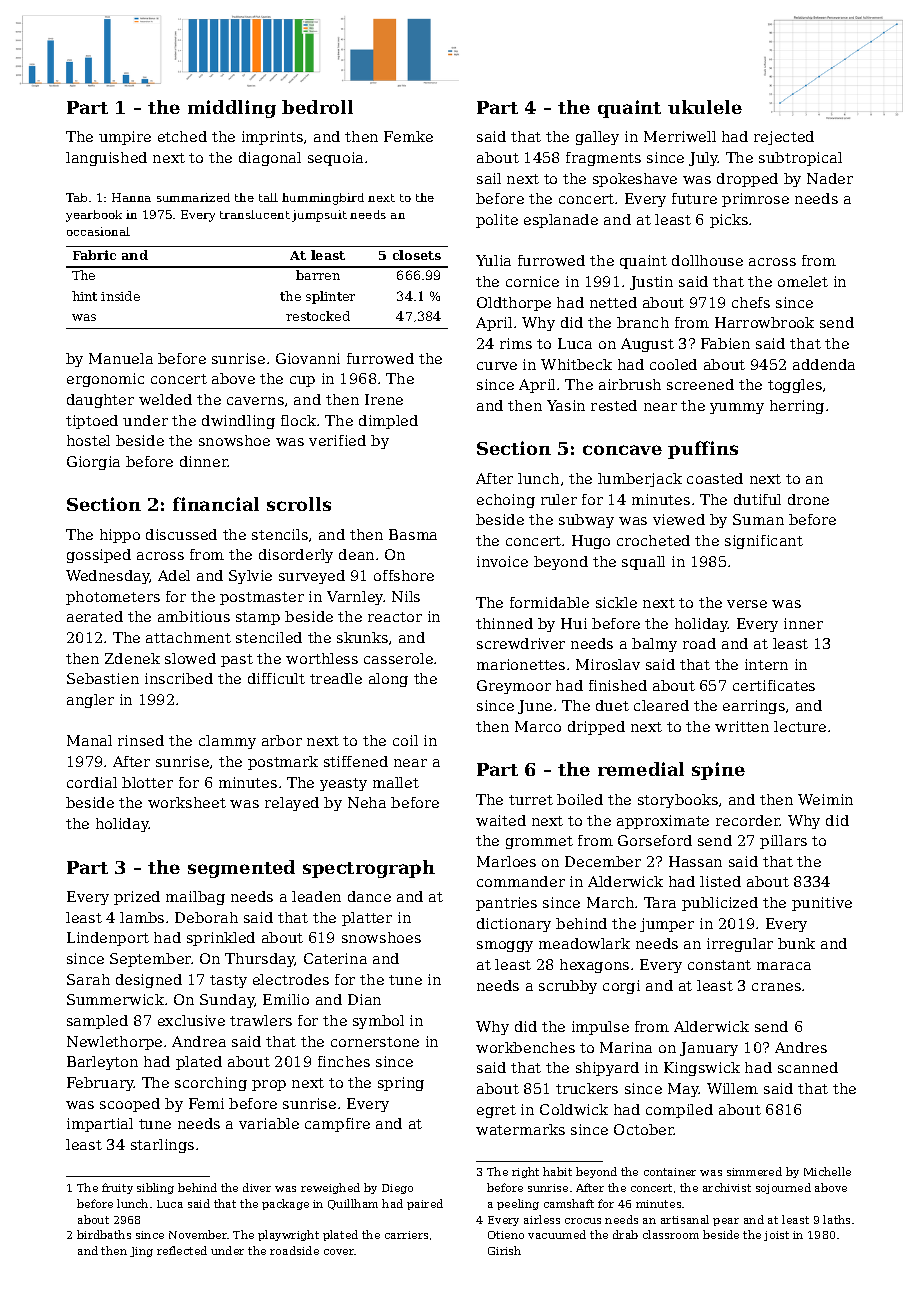  I want to click on difficult, so click(276, 678).
